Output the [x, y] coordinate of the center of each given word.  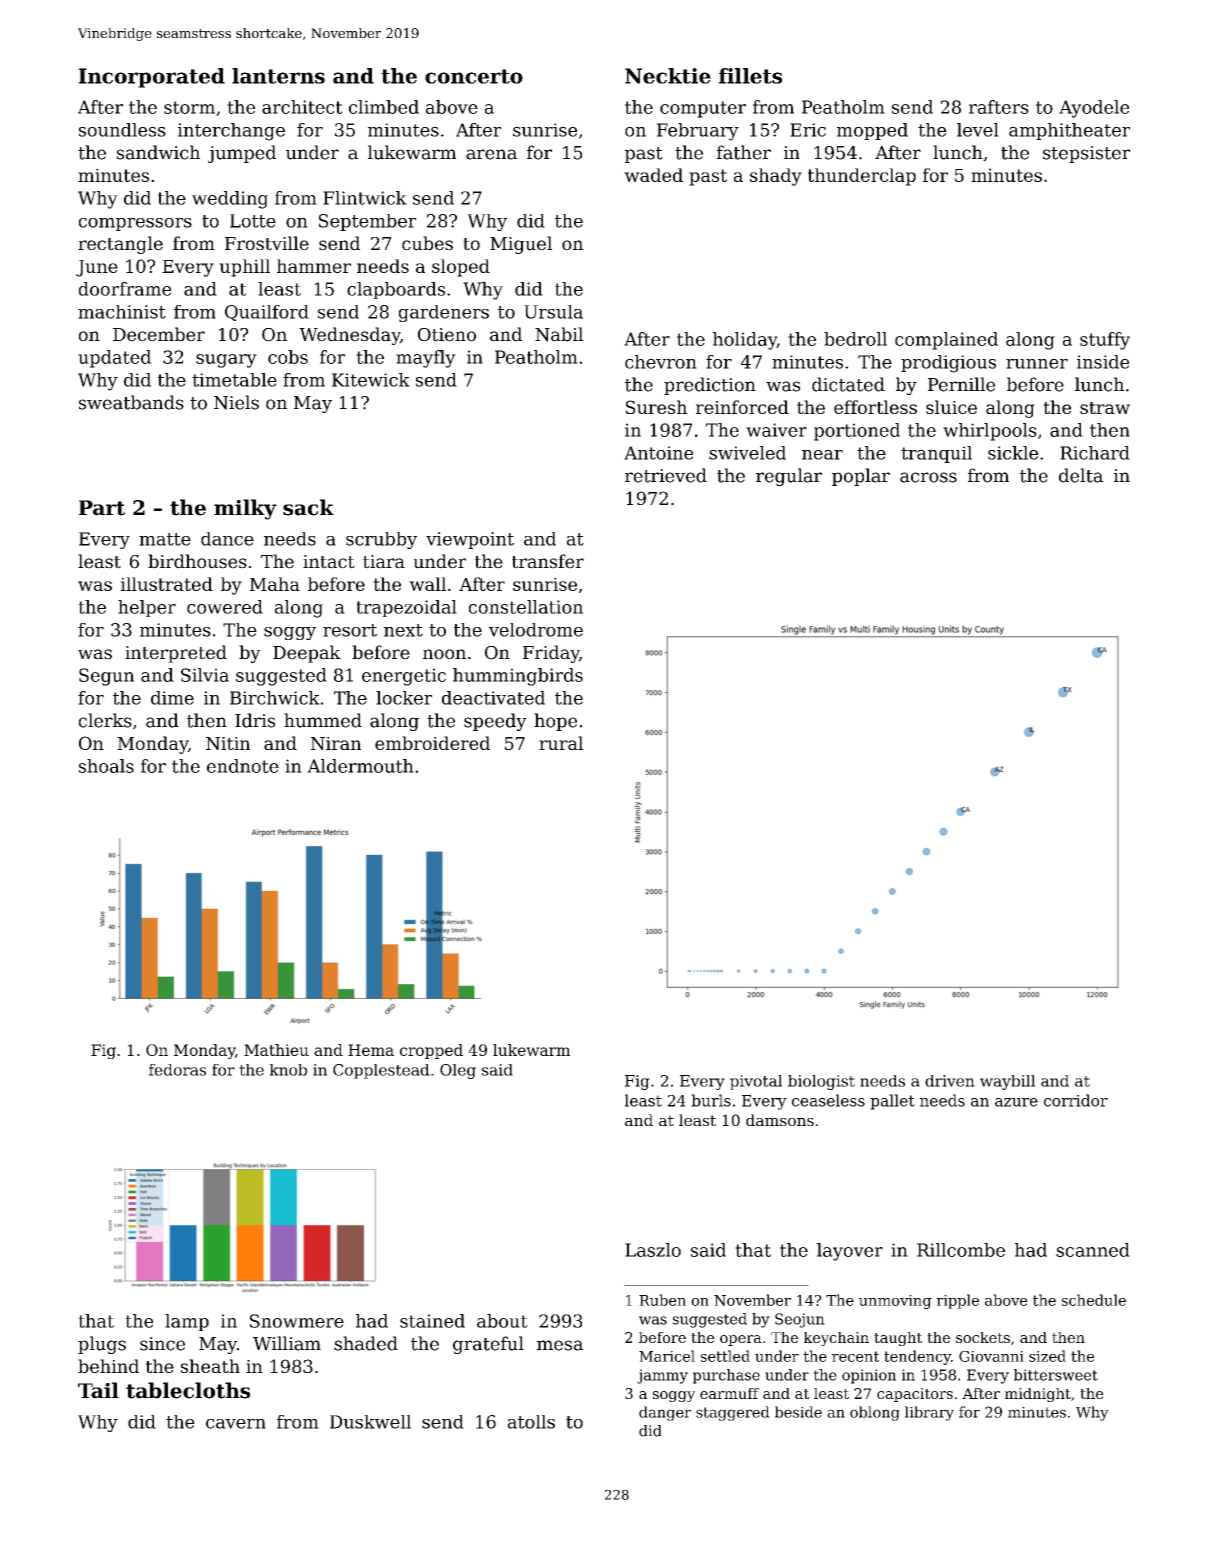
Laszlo [653, 1250]
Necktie [668, 76]
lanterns [278, 76]
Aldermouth [360, 766]
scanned [1093, 1250]
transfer [548, 561]
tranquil [936, 454]
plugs [102, 1345]
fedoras [177, 1070]
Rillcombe [961, 1250]
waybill [1007, 1082]
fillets [750, 76]
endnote [243, 766]
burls [711, 1100]
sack [308, 507]
